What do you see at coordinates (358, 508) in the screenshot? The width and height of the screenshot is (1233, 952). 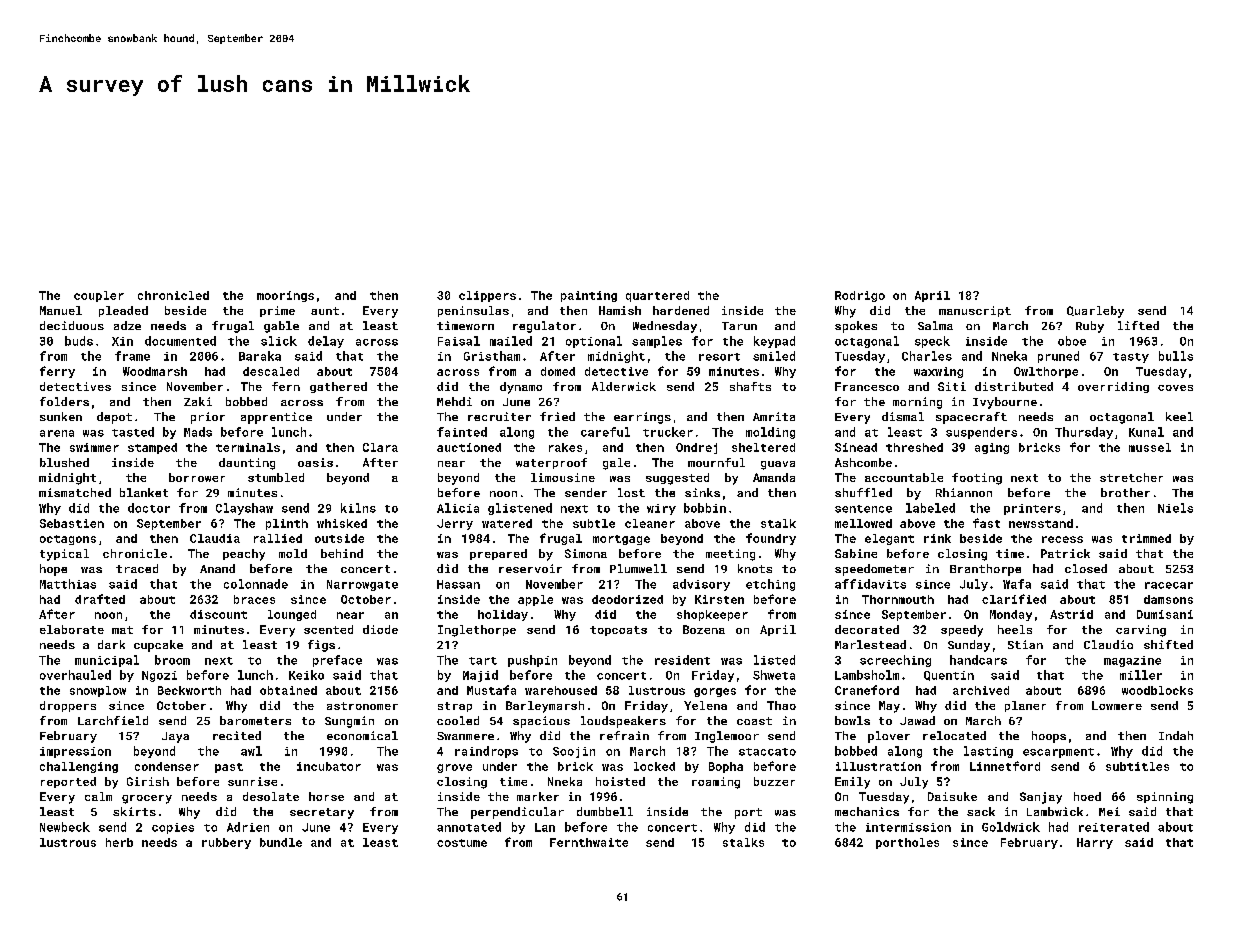 I see `kilns` at bounding box center [358, 508].
